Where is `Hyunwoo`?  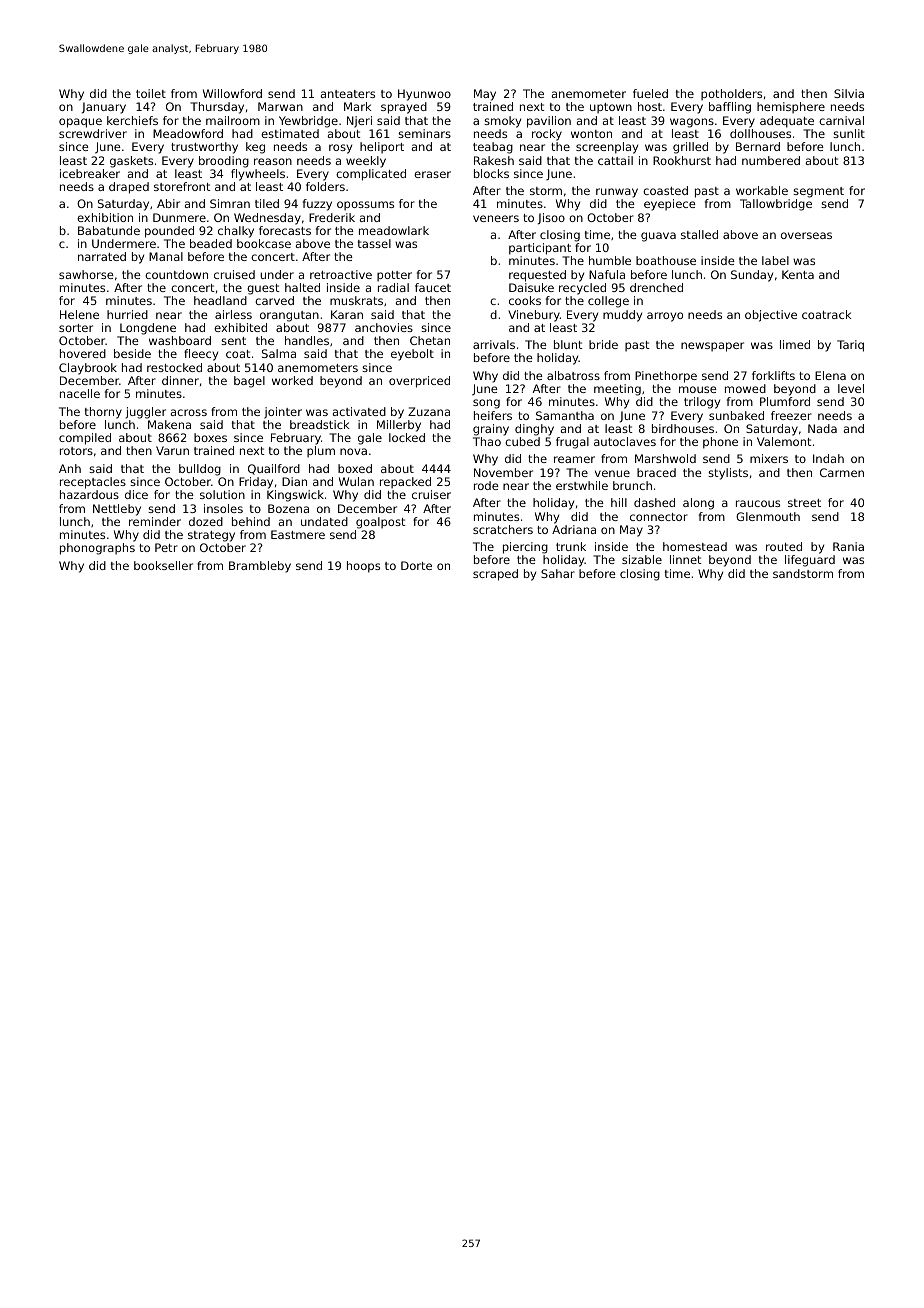 Hyunwoo is located at coordinates (424, 95).
